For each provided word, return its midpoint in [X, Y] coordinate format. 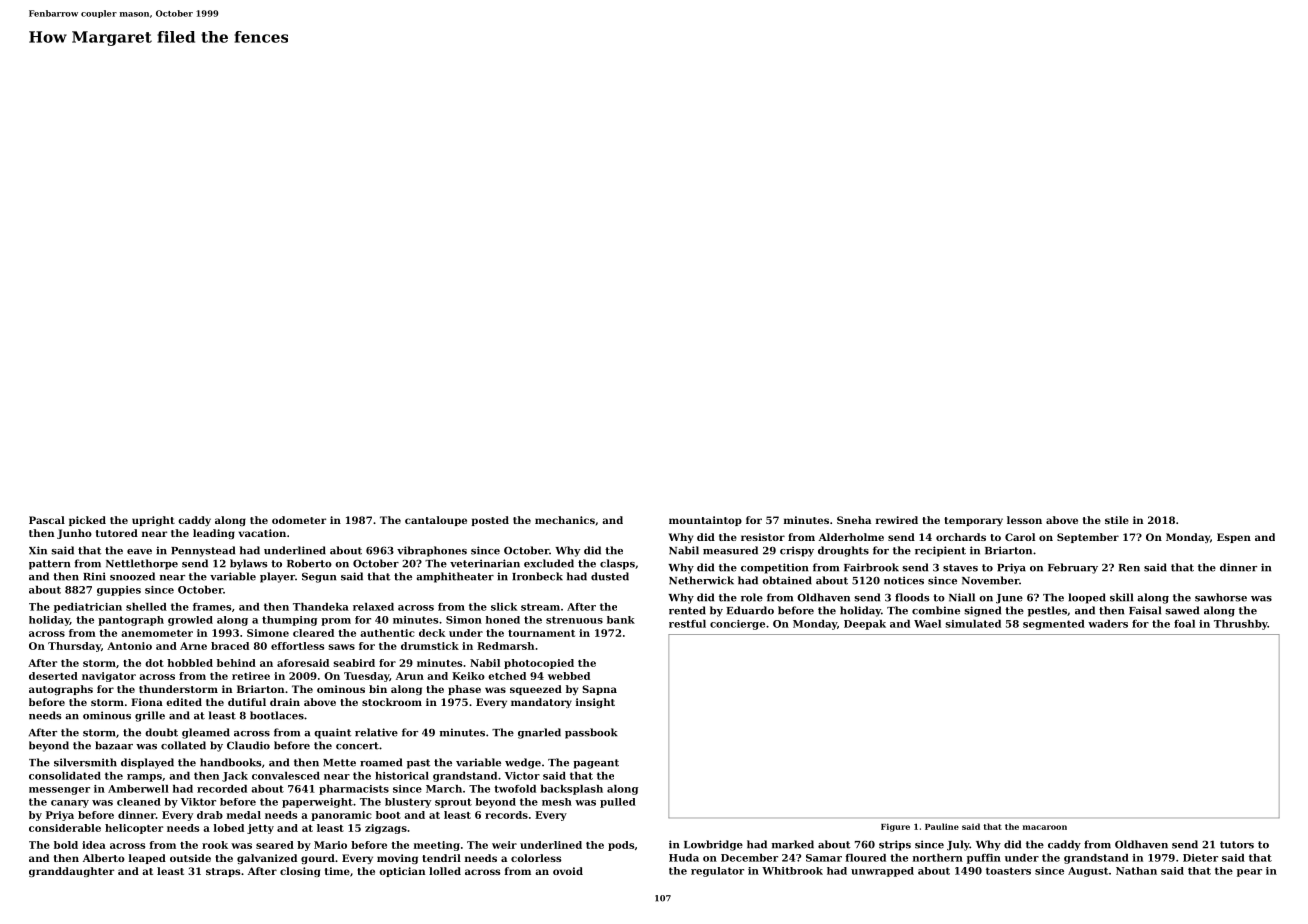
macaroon [1045, 827]
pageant [596, 764]
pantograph [131, 621]
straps [223, 872]
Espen [1234, 538]
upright [153, 521]
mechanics [565, 520]
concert [357, 746]
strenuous [574, 620]
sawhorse [1221, 597]
